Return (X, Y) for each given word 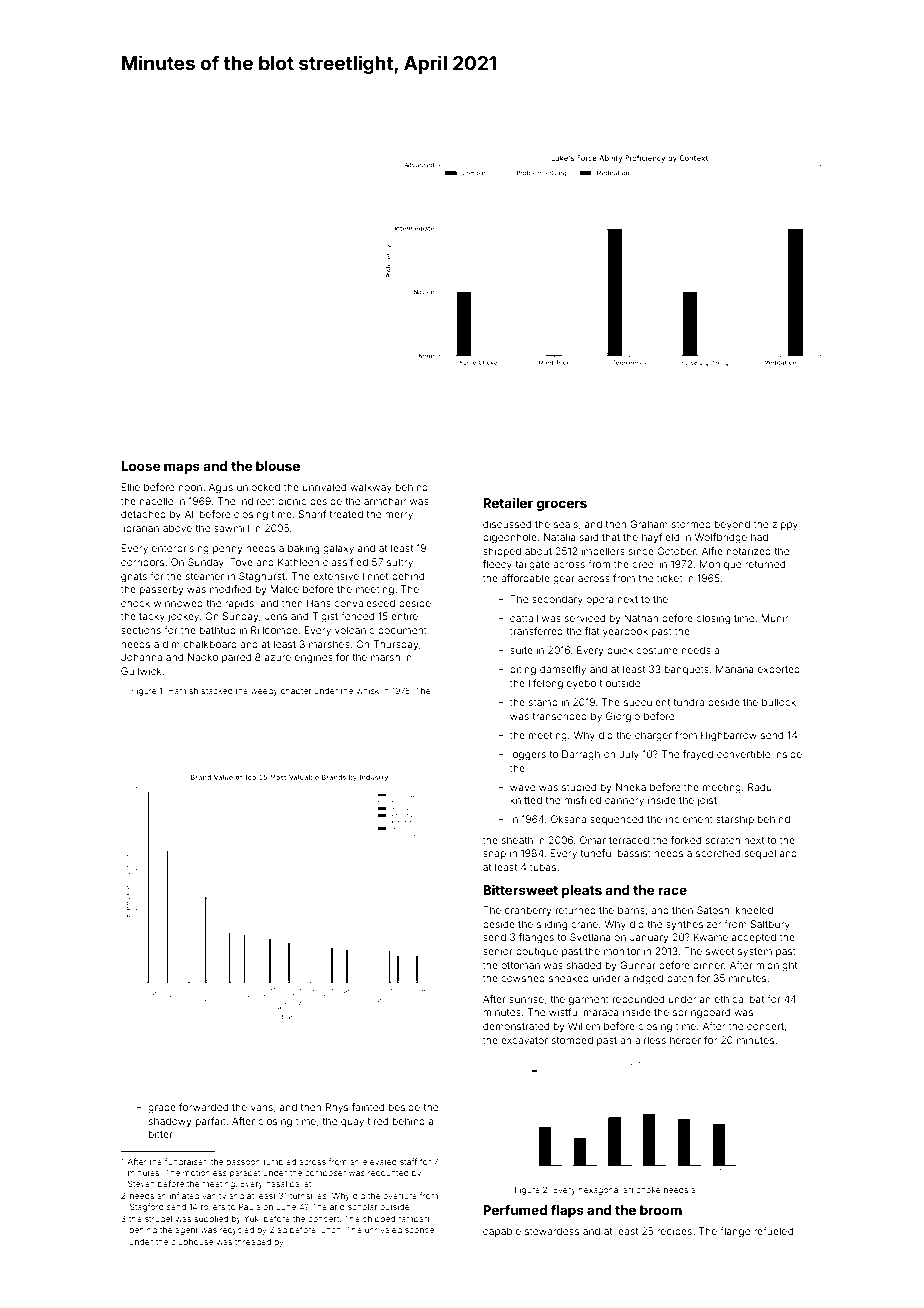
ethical (730, 999)
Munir (774, 618)
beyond (732, 525)
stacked (217, 691)
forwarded (203, 1107)
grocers (562, 505)
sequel (760, 854)
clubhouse (192, 1242)
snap (494, 855)
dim (171, 644)
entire (404, 616)
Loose (140, 466)
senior (498, 951)
